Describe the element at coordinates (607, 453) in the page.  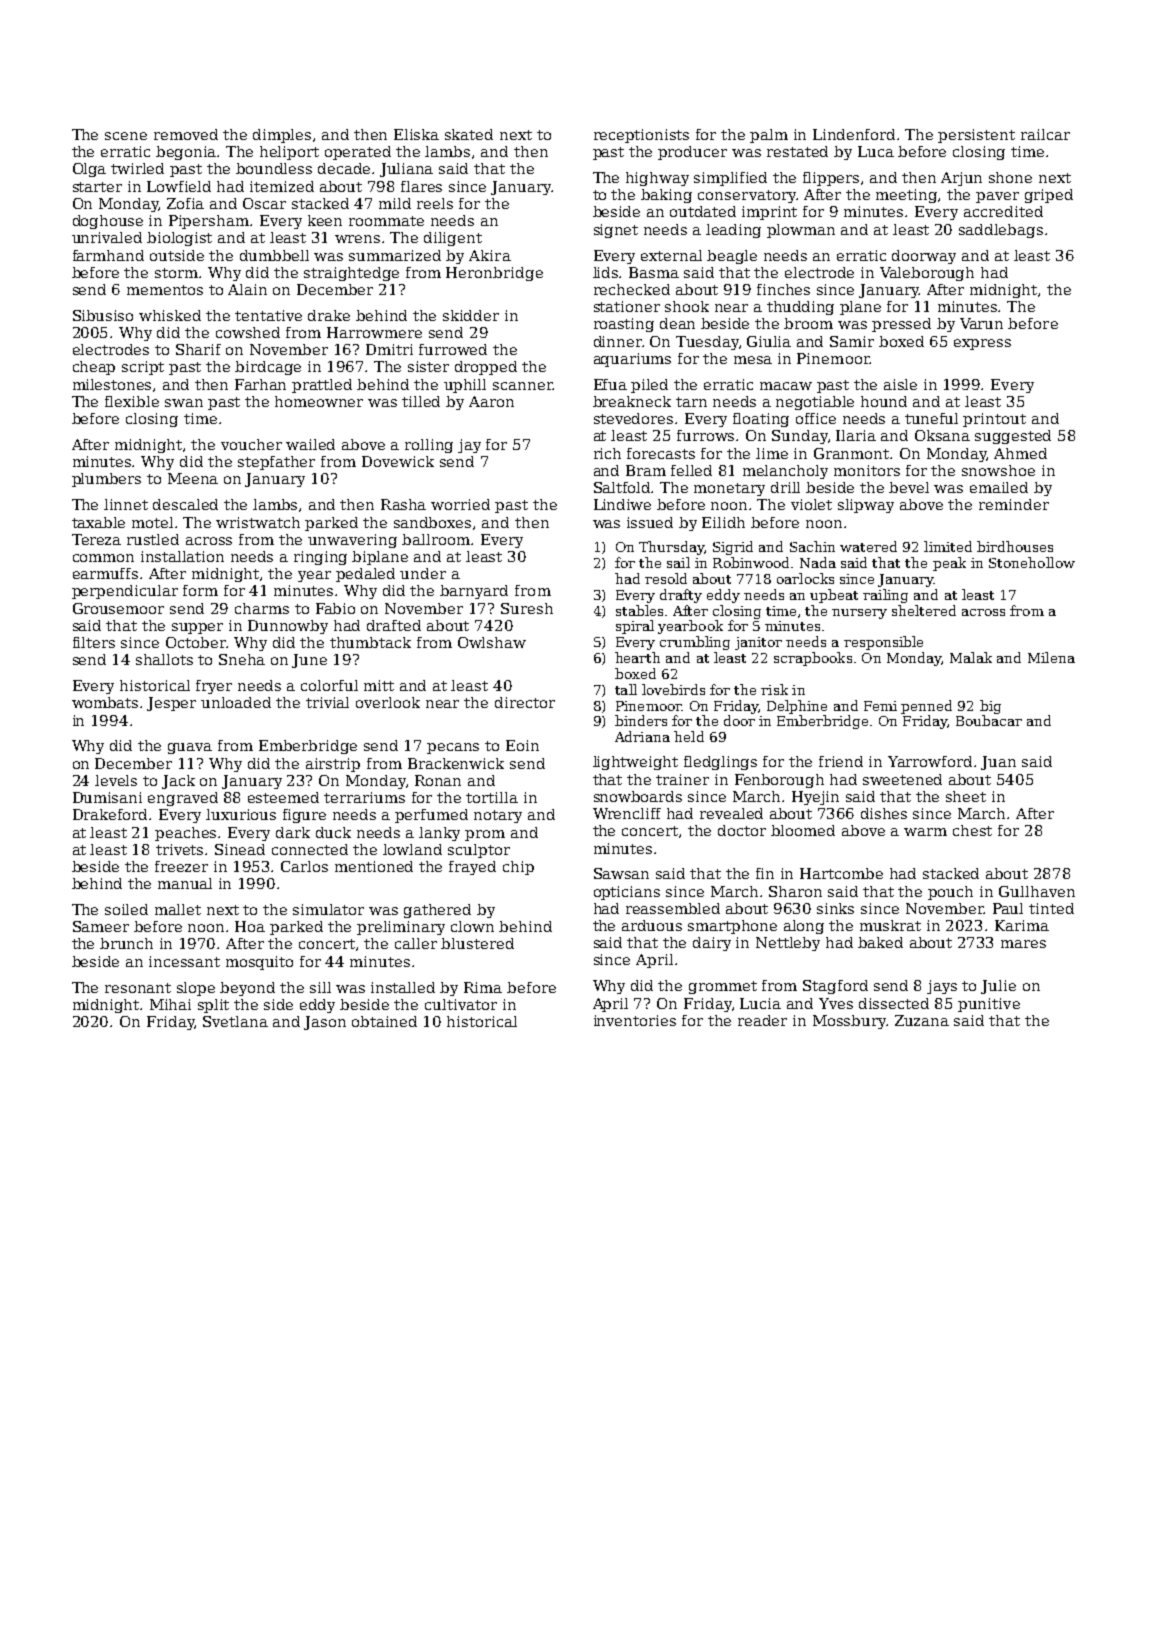
I see `rich` at that location.
